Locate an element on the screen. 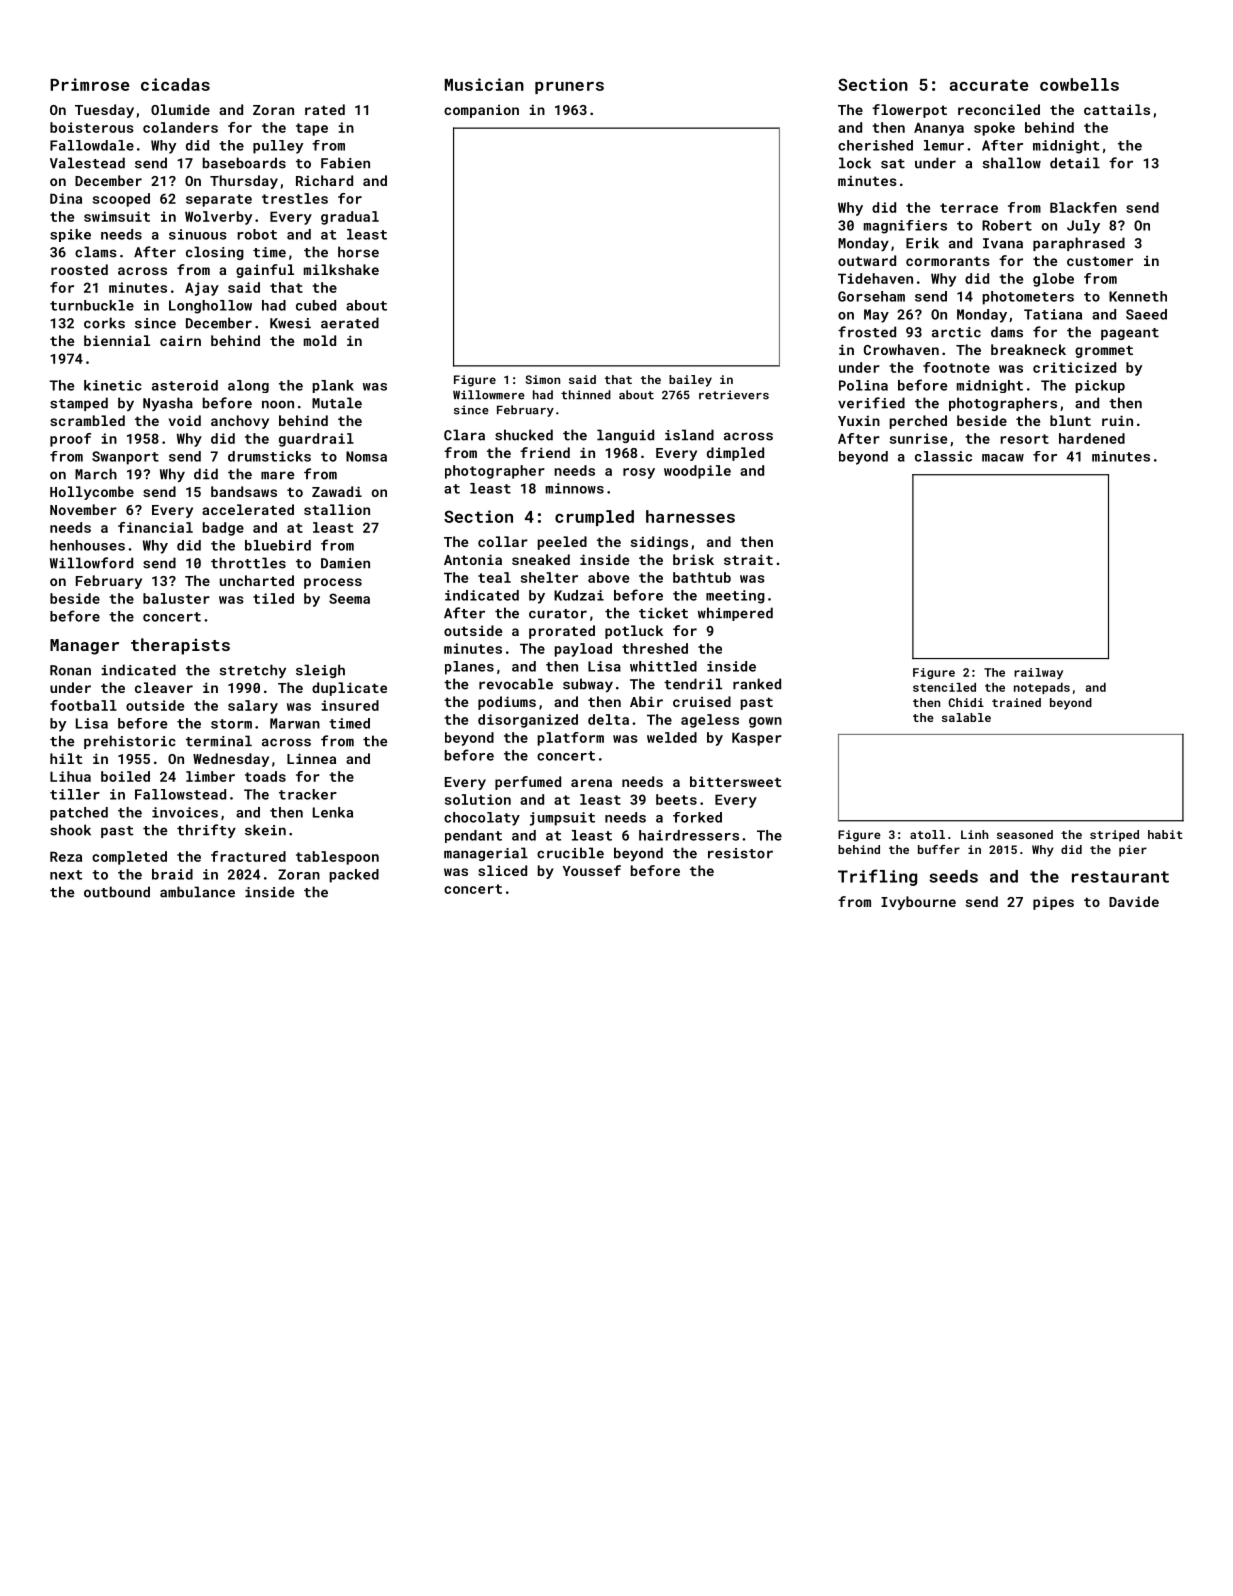 The height and width of the screenshot is (1596, 1233). bluebird is located at coordinates (278, 545).
